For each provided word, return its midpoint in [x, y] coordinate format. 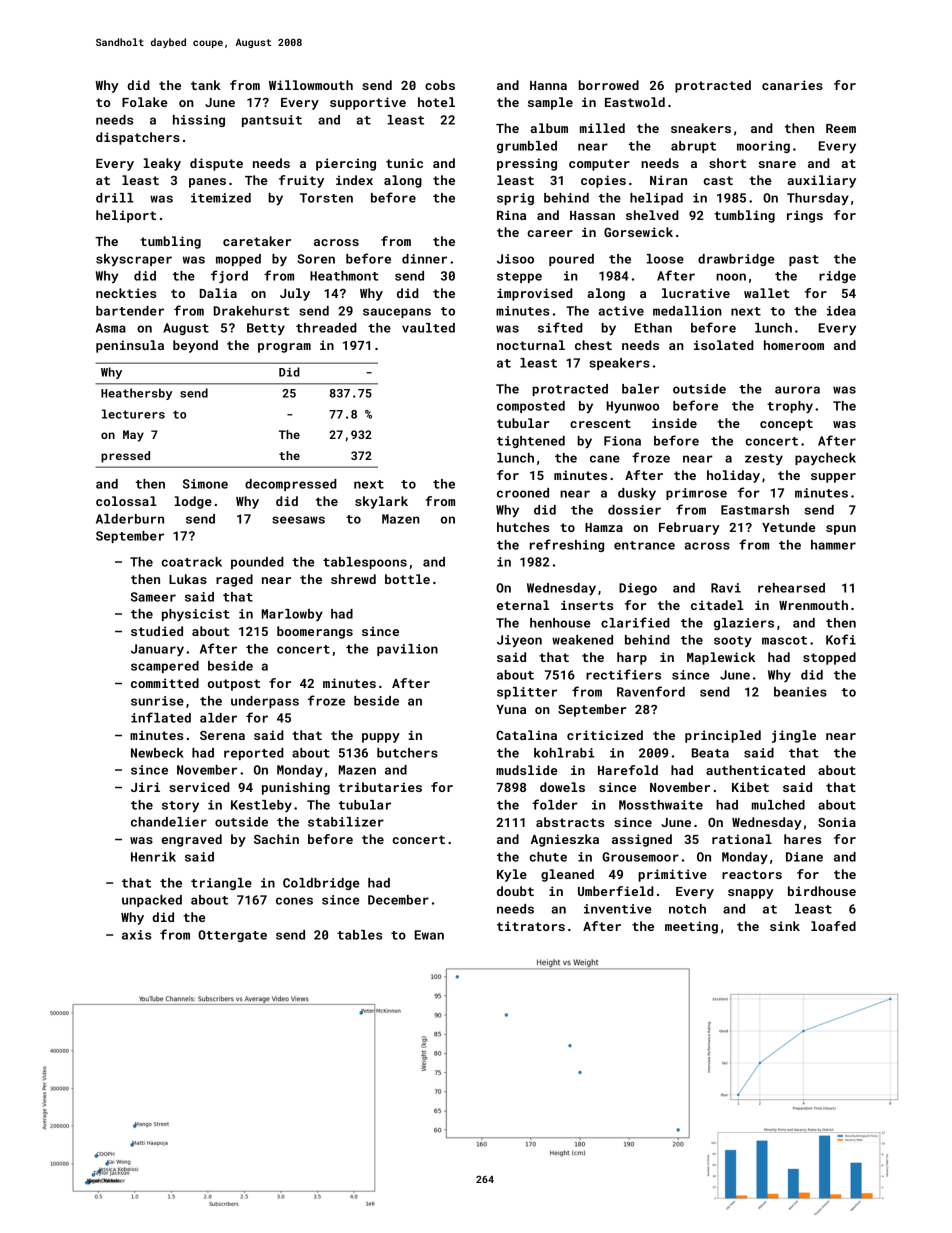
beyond [195, 346]
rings [805, 216]
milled [602, 128]
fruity [301, 181]
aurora [797, 390]
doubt [515, 891]
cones [294, 901]
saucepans [397, 313]
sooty [733, 641]
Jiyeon [519, 641]
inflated [161, 717]
